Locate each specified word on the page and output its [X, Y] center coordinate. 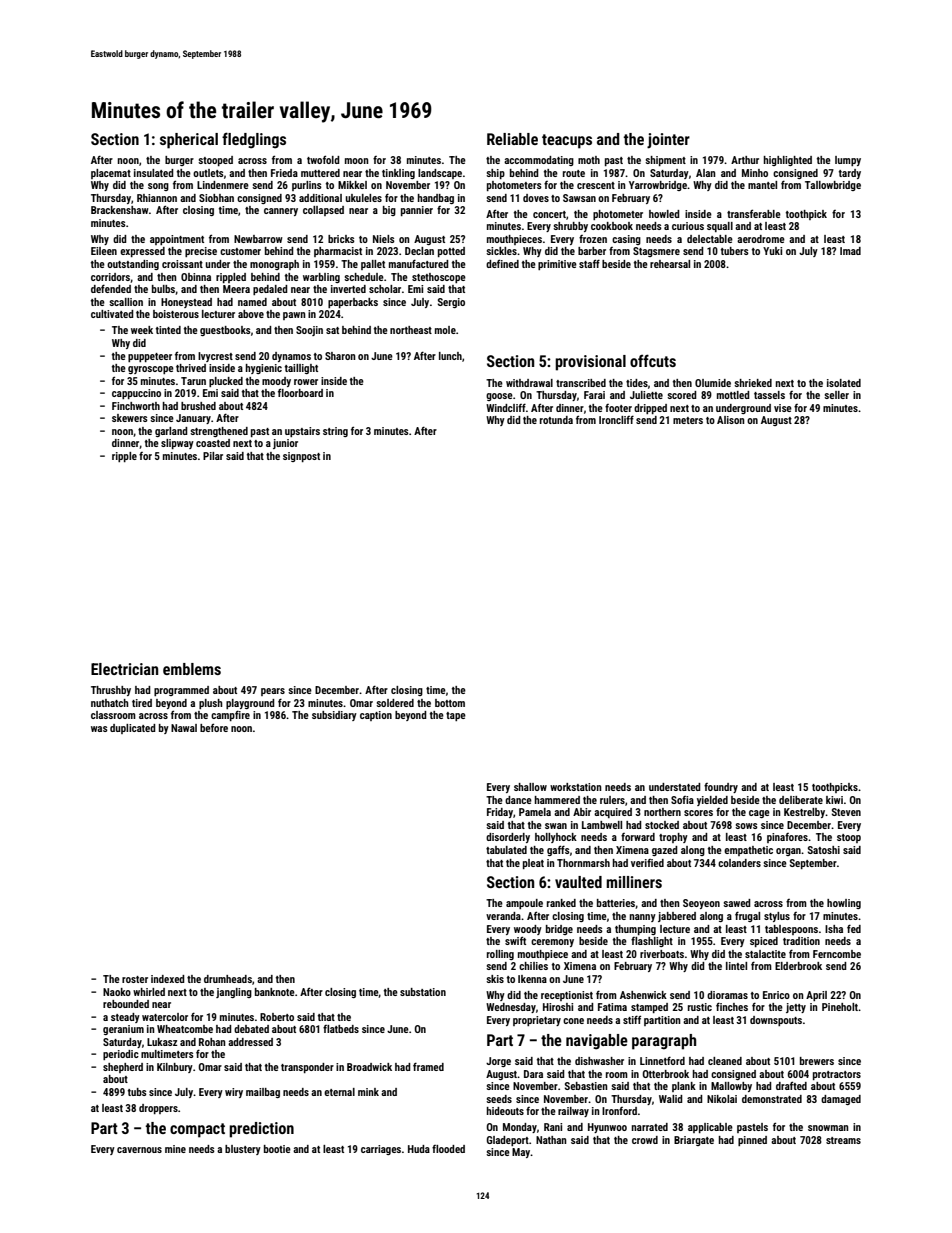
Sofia [682, 800]
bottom [450, 703]
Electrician [124, 669]
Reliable [512, 139]
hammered [557, 800]
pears [273, 692]
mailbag [263, 1093]
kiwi [834, 800]
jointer [668, 141]
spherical [189, 141]
